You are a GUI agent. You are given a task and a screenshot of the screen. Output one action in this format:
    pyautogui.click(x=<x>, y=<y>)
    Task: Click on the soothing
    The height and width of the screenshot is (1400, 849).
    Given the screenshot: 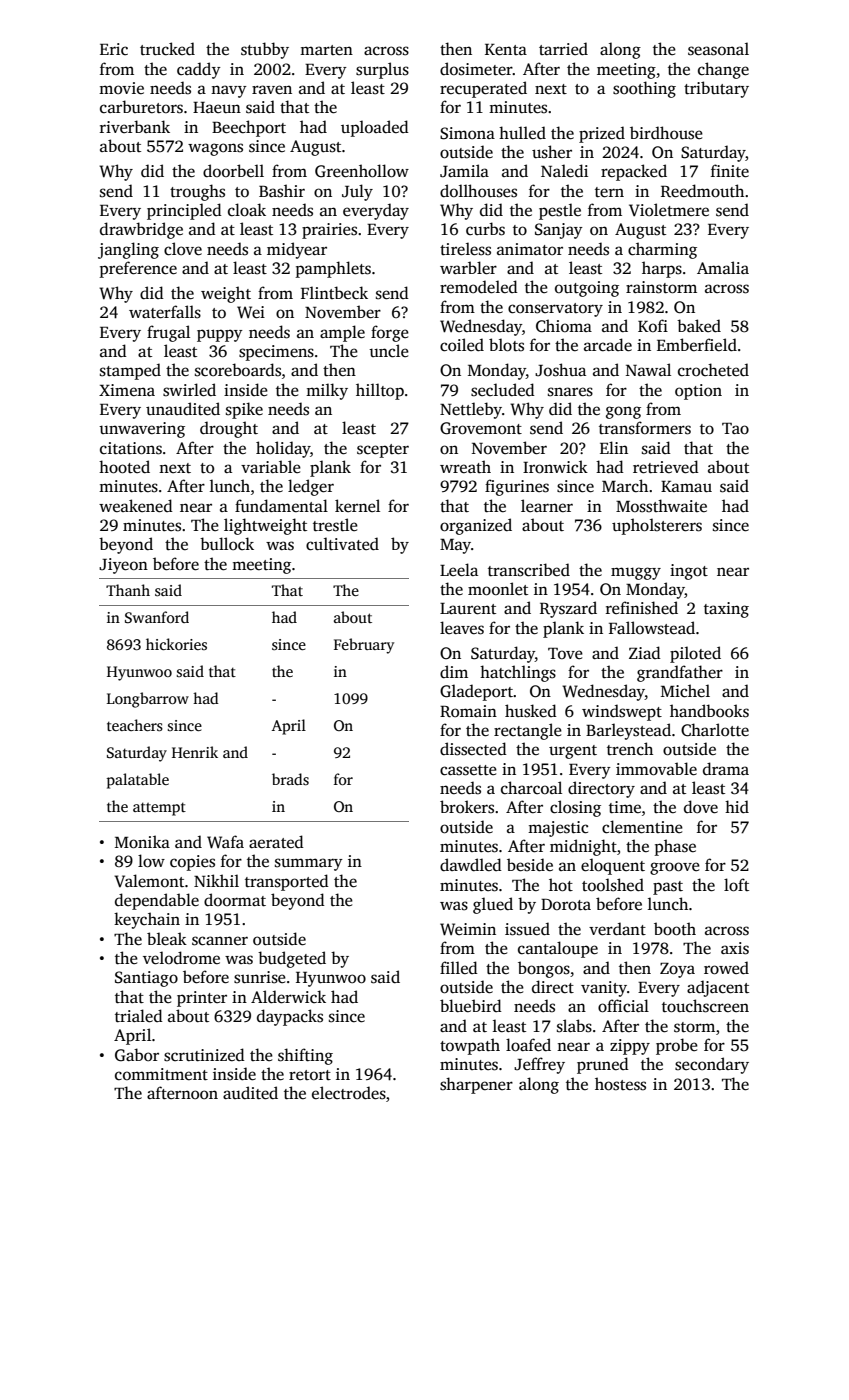 What is the action you would take?
    pyautogui.click(x=644, y=89)
